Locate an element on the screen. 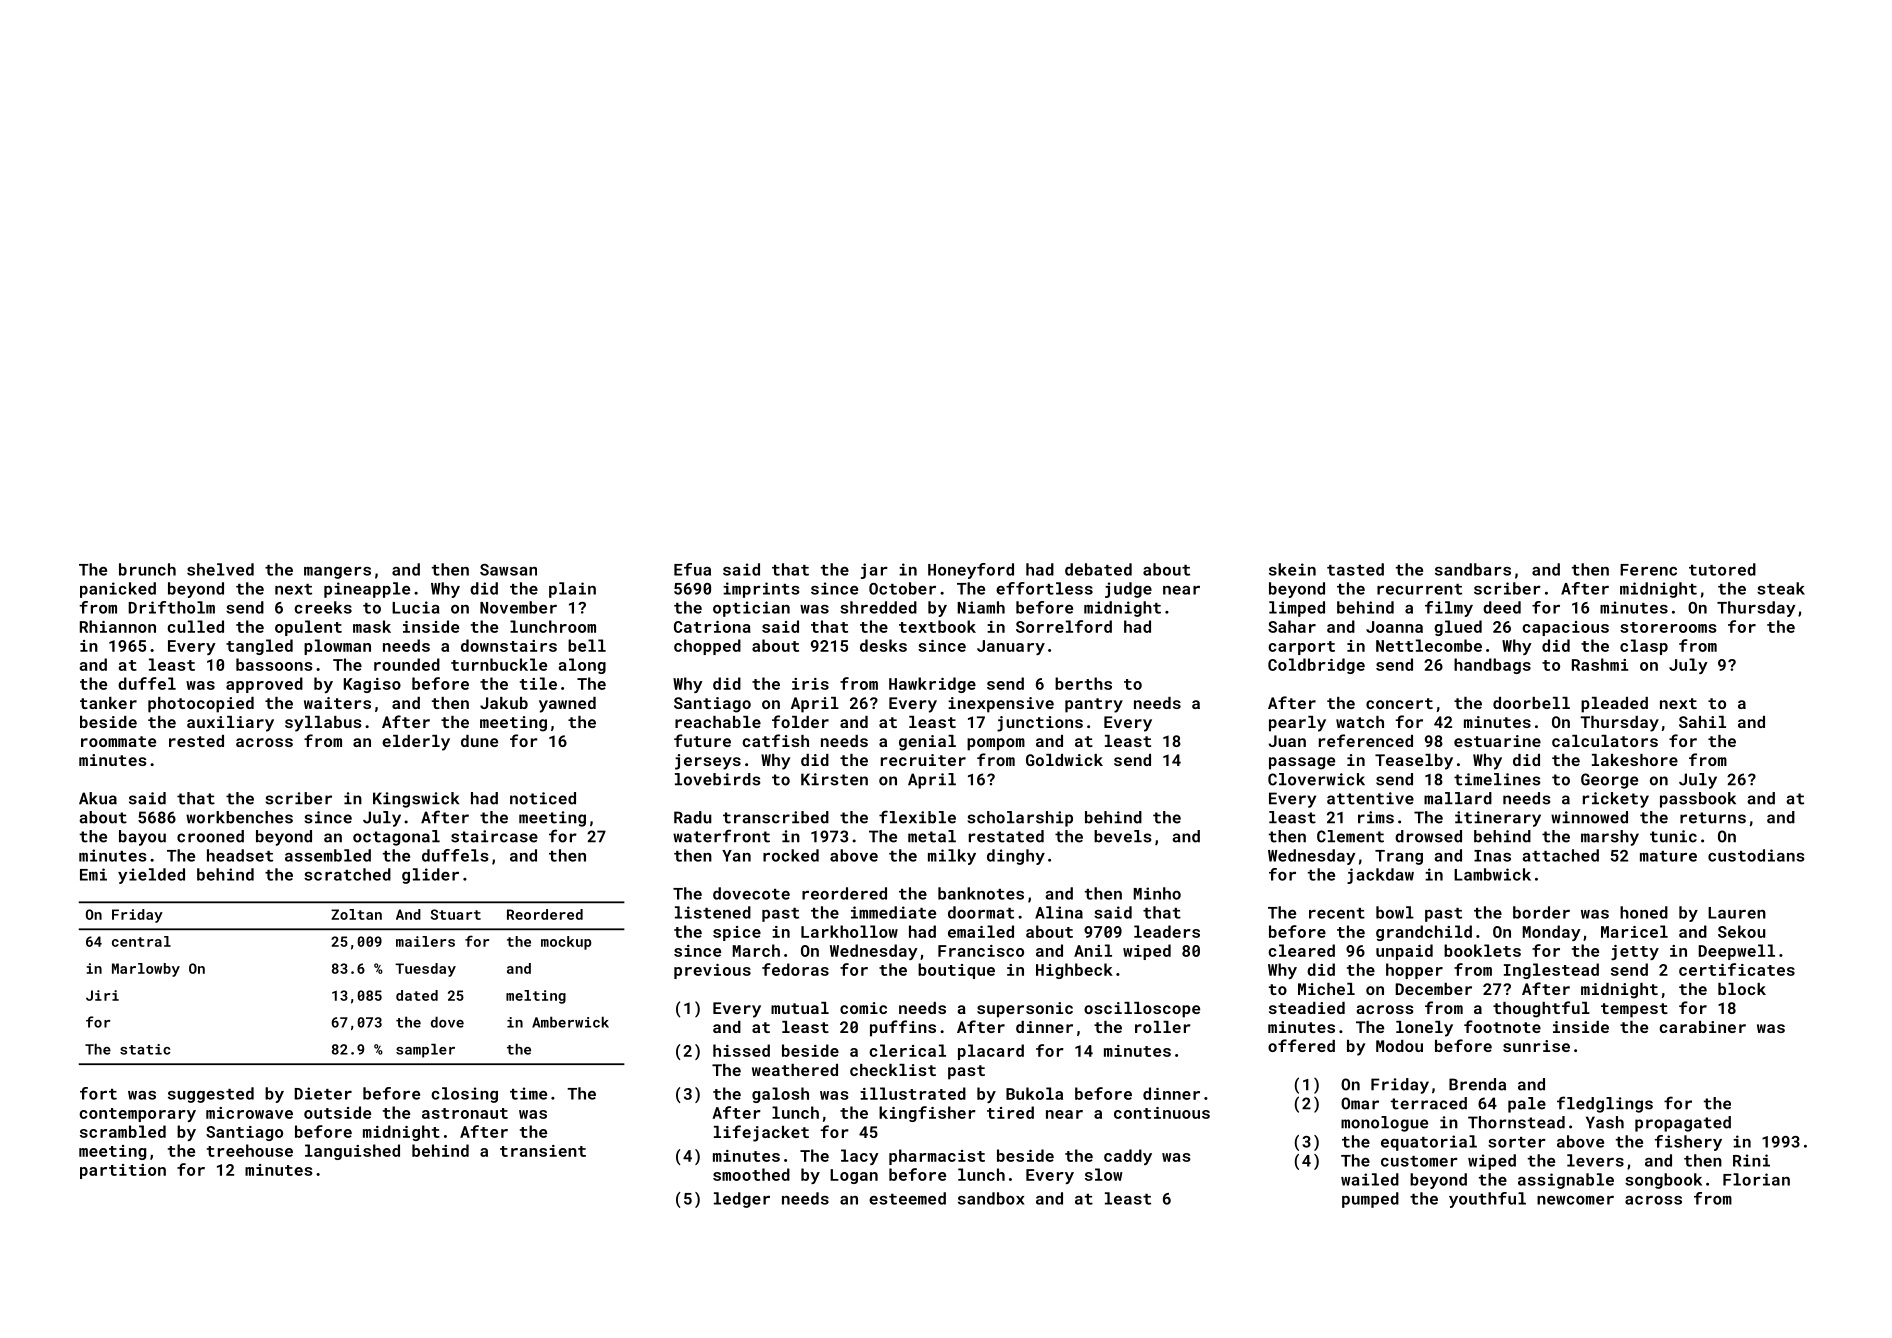 Image resolution: width=1892 pixels, height=1338 pixels. partition is located at coordinates (123, 1171).
